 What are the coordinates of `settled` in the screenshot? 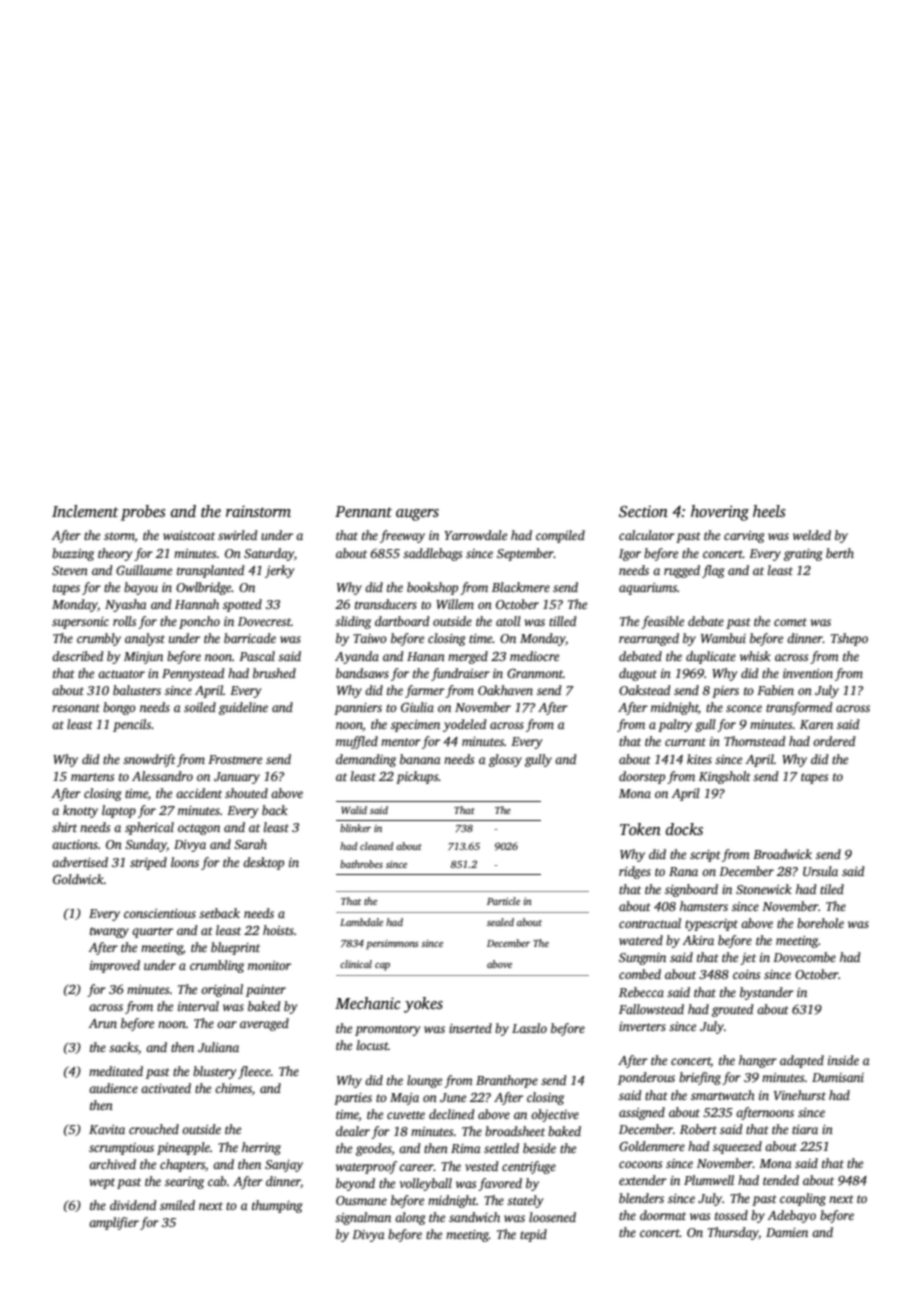 It's located at (501, 1148).
